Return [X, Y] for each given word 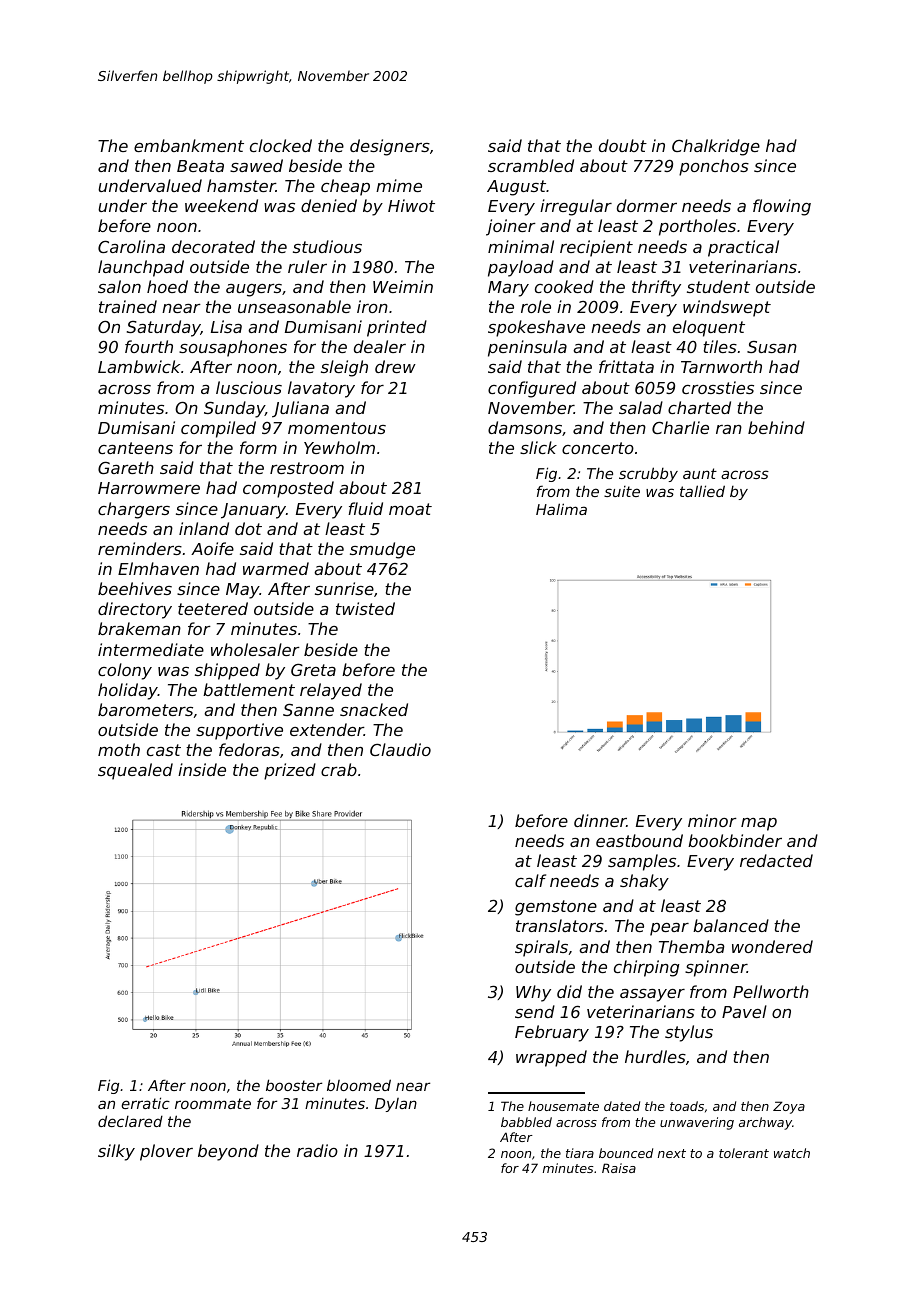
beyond [228, 1152]
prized [290, 771]
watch [792, 1153]
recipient [596, 248]
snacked [374, 709]
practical [743, 248]
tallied [702, 491]
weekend [221, 205]
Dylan [396, 1105]
